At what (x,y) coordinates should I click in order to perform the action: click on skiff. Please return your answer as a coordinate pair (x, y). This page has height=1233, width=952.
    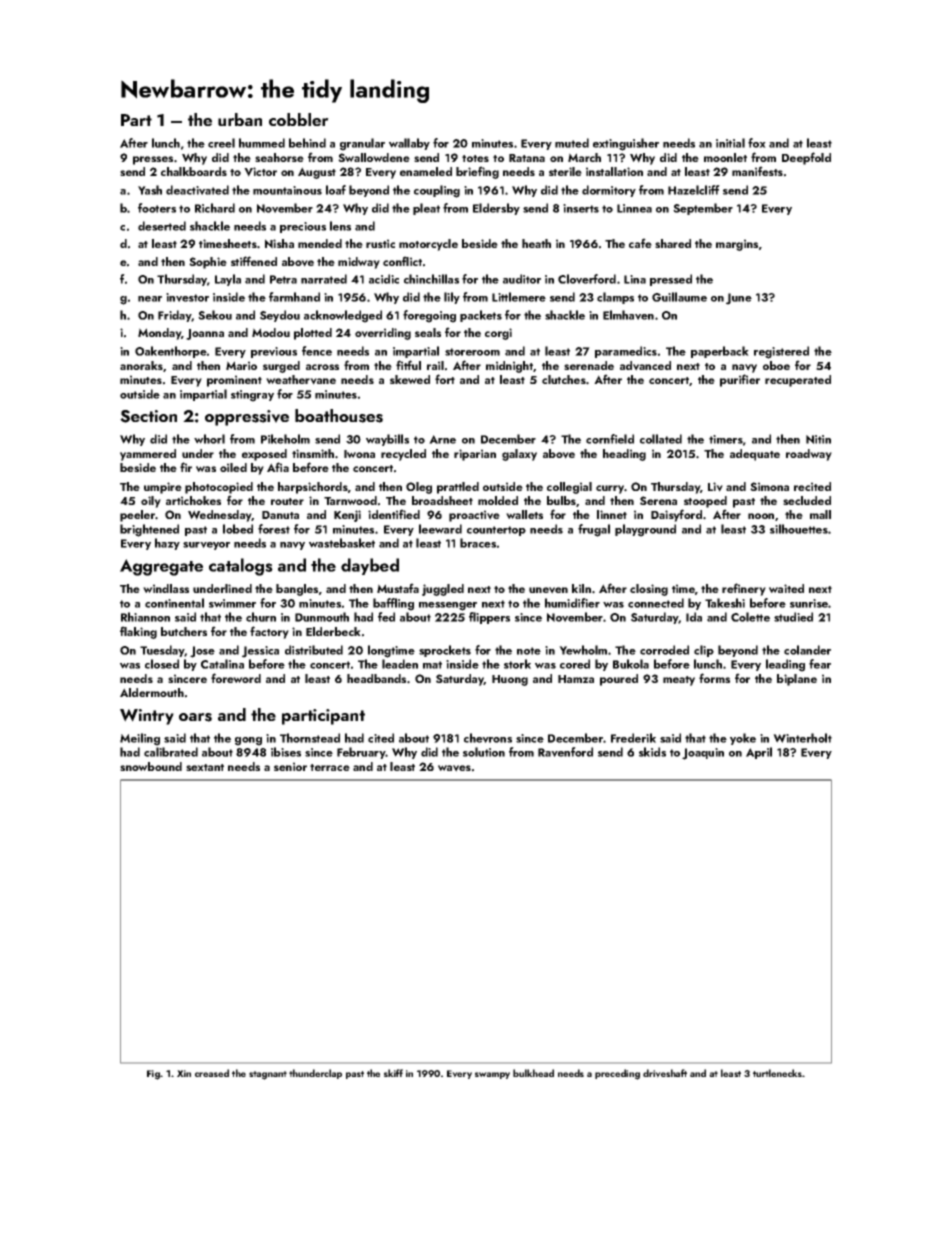
    Looking at the image, I should click on (393, 1073).
